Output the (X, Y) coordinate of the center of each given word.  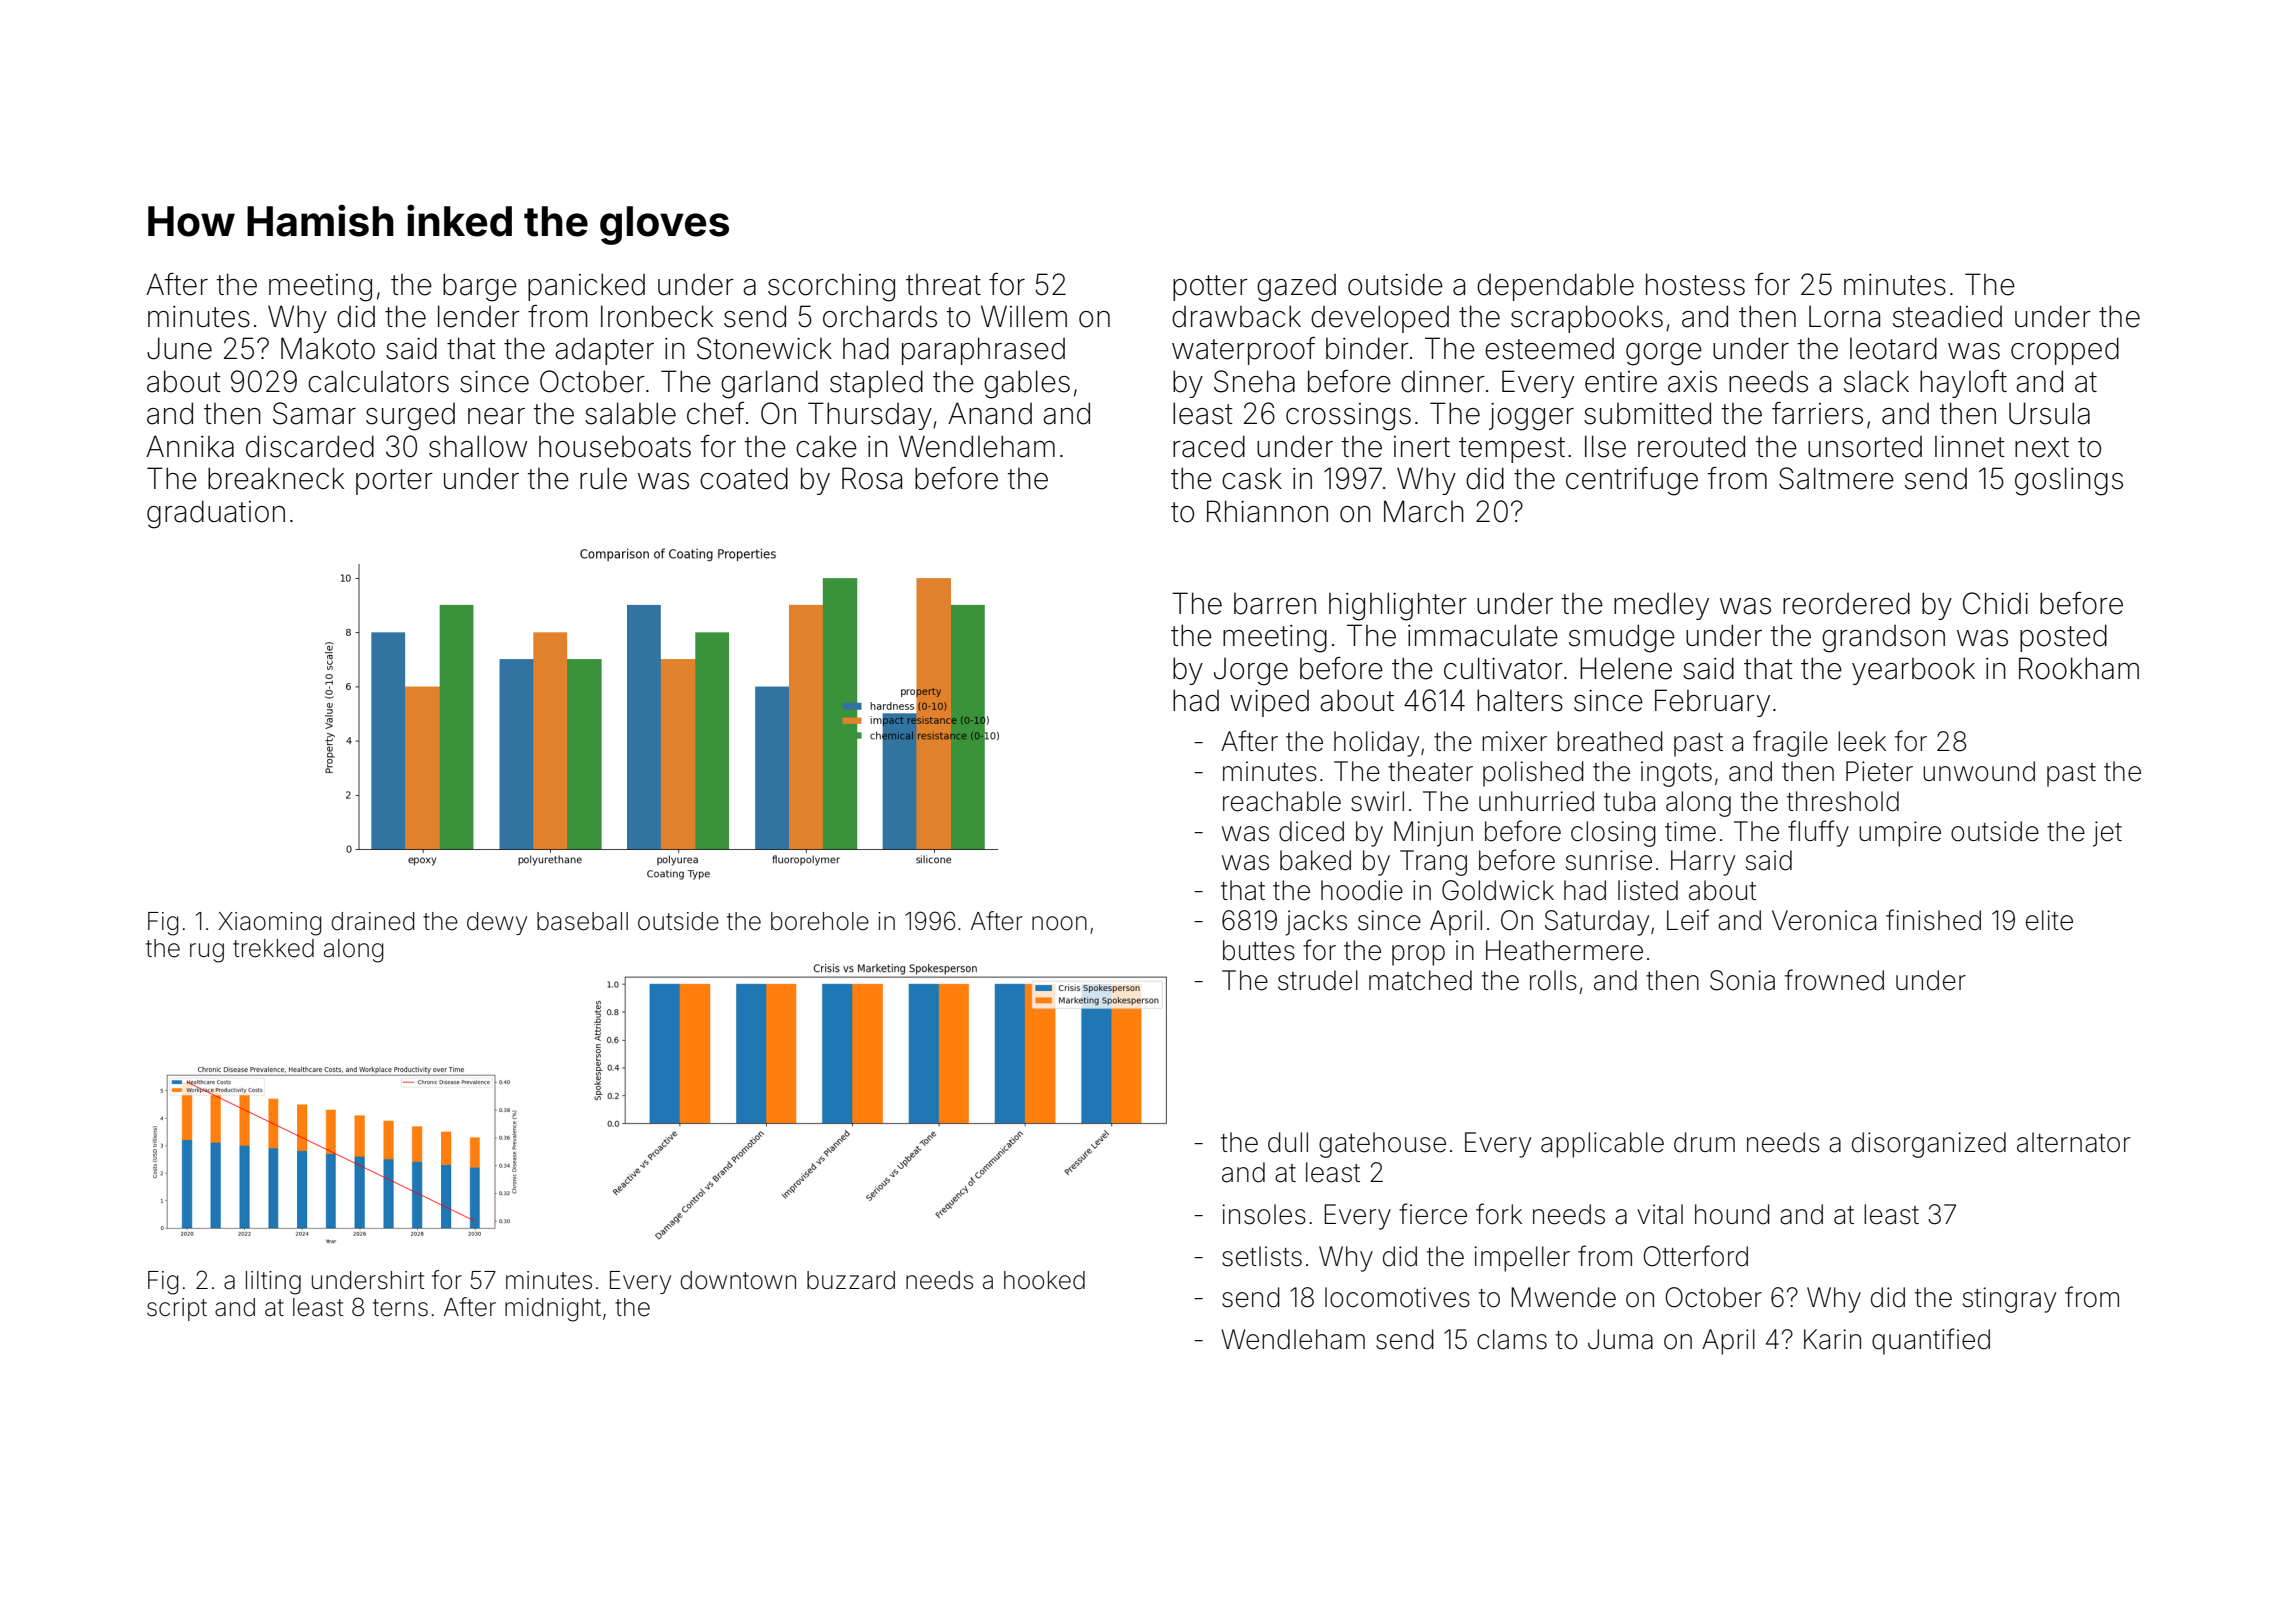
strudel (1318, 980)
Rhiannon (1267, 511)
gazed (1296, 288)
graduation (216, 514)
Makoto (328, 348)
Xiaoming (270, 924)
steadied (1947, 316)
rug (207, 953)
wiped (1269, 703)
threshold (1843, 801)
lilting (273, 1283)
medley (1661, 606)
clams (1512, 1339)
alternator (2073, 1142)
